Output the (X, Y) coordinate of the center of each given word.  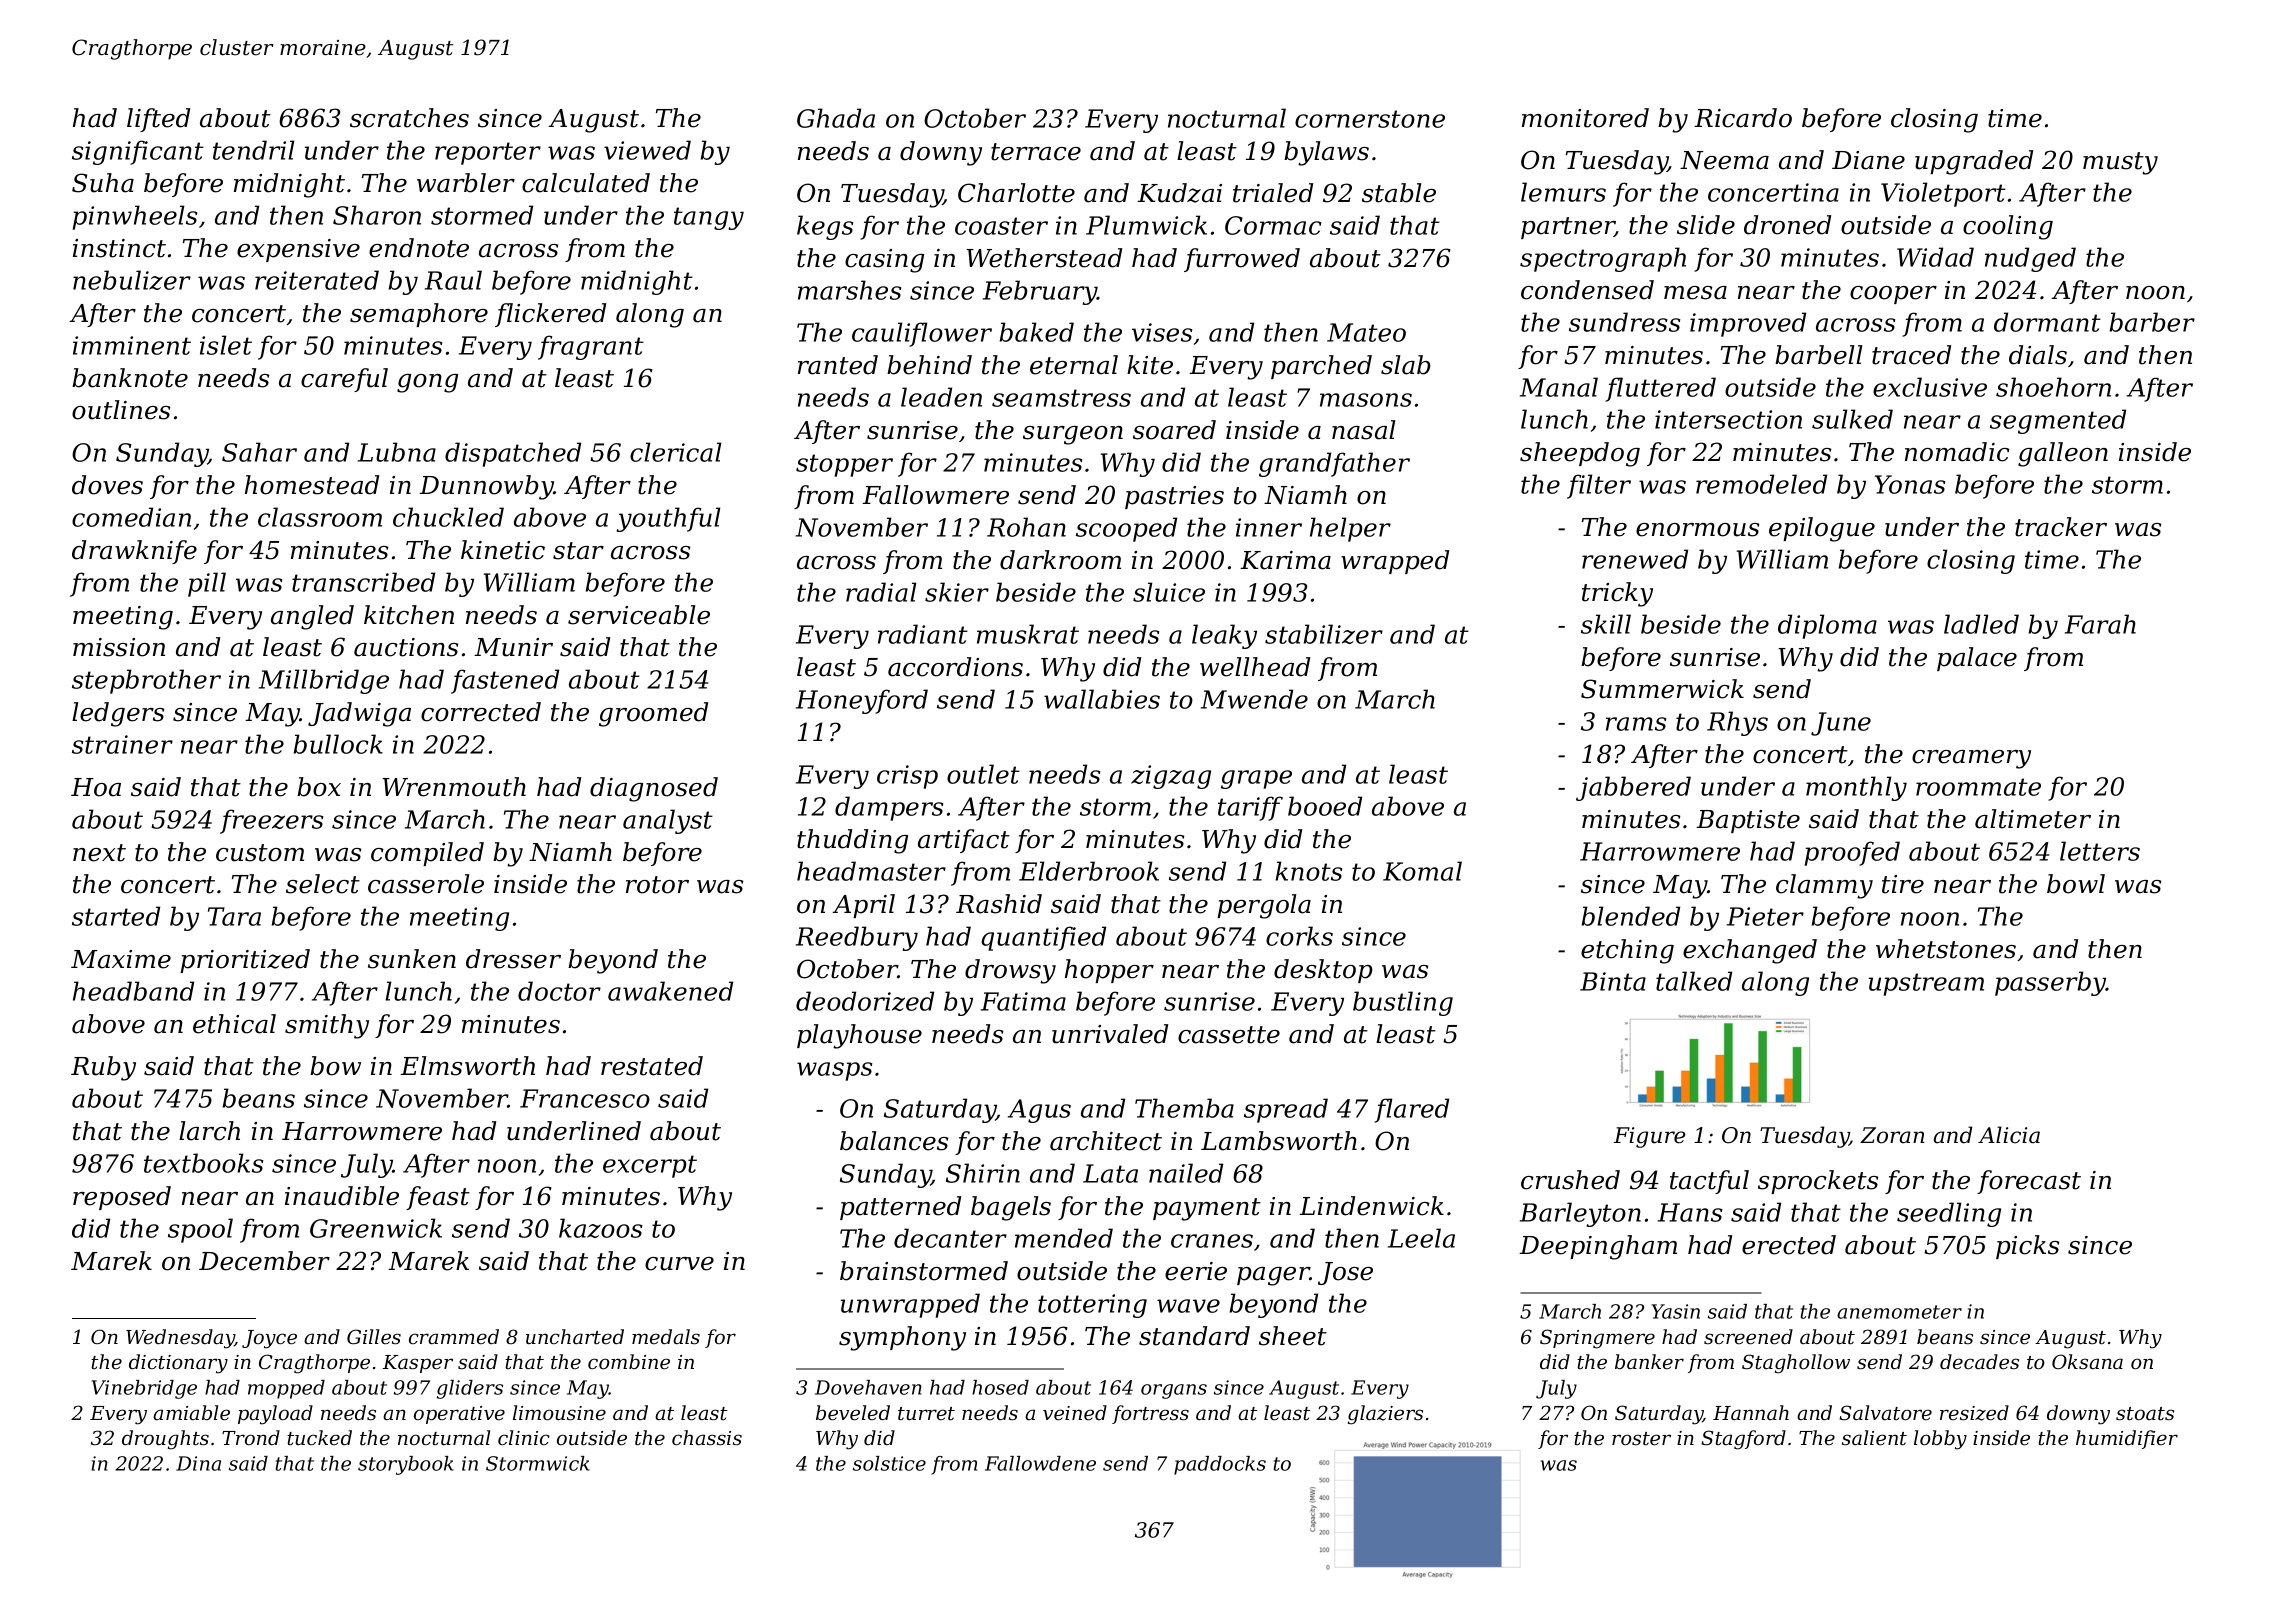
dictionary (178, 1364)
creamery (1971, 759)
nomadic (1957, 452)
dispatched (513, 454)
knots (1308, 871)
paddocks (1220, 1465)
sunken (412, 959)
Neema (1724, 160)
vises (1162, 332)
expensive (298, 250)
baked (1037, 332)
